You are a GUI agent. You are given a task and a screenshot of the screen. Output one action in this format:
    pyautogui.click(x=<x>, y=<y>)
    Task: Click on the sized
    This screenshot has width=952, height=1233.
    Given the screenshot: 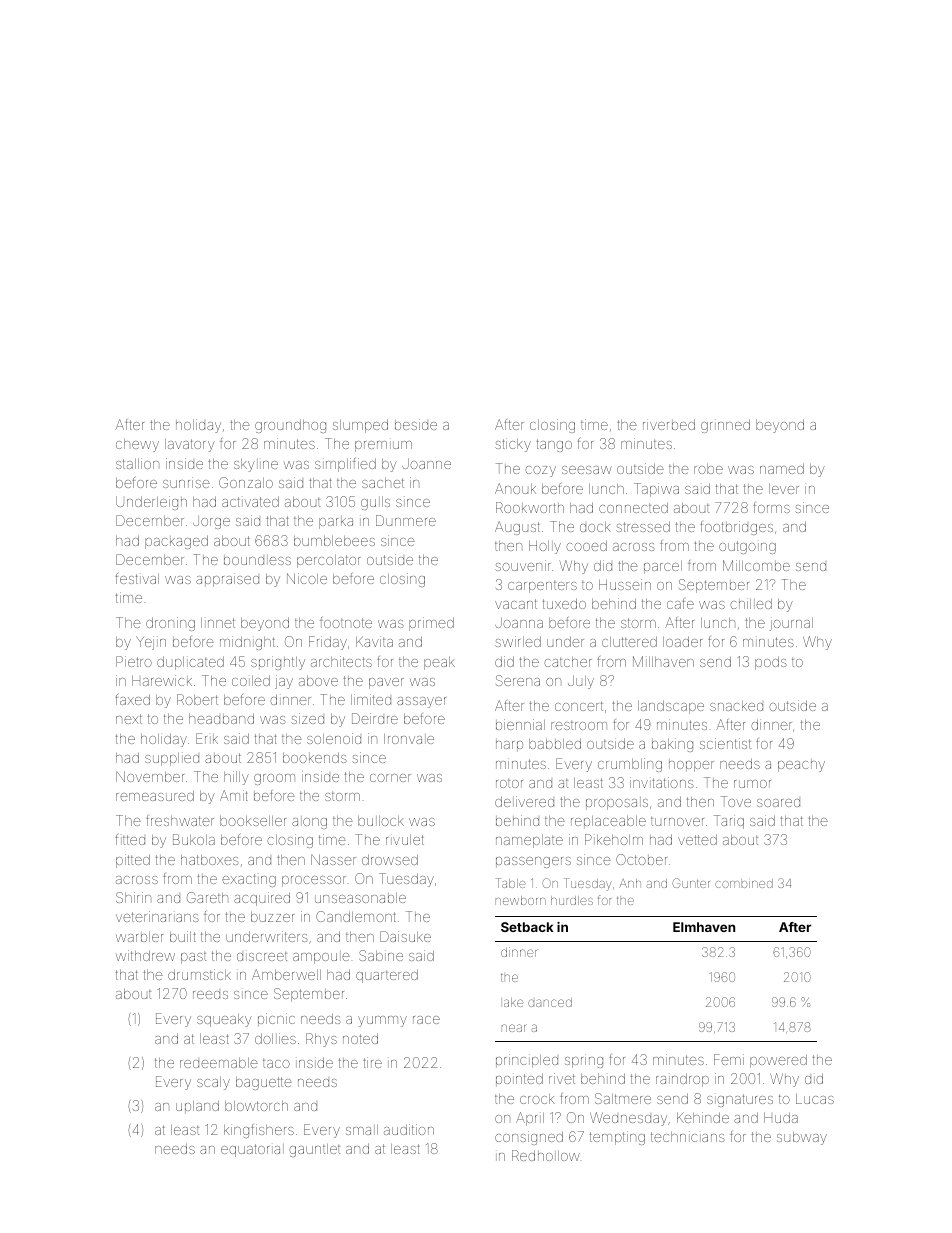 What is the action you would take?
    pyautogui.click(x=307, y=718)
